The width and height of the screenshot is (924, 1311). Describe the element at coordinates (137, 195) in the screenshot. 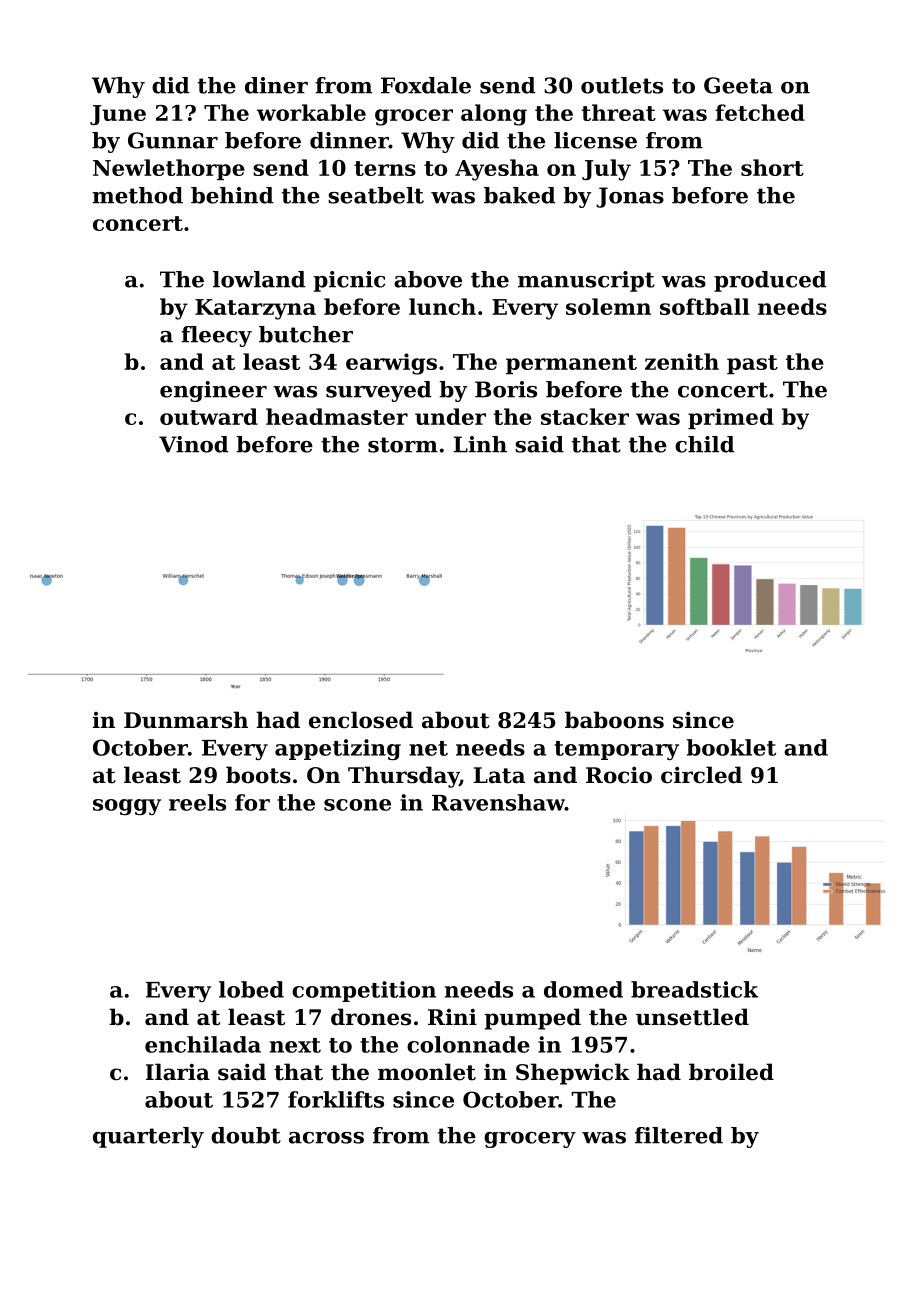

I see `method` at that location.
